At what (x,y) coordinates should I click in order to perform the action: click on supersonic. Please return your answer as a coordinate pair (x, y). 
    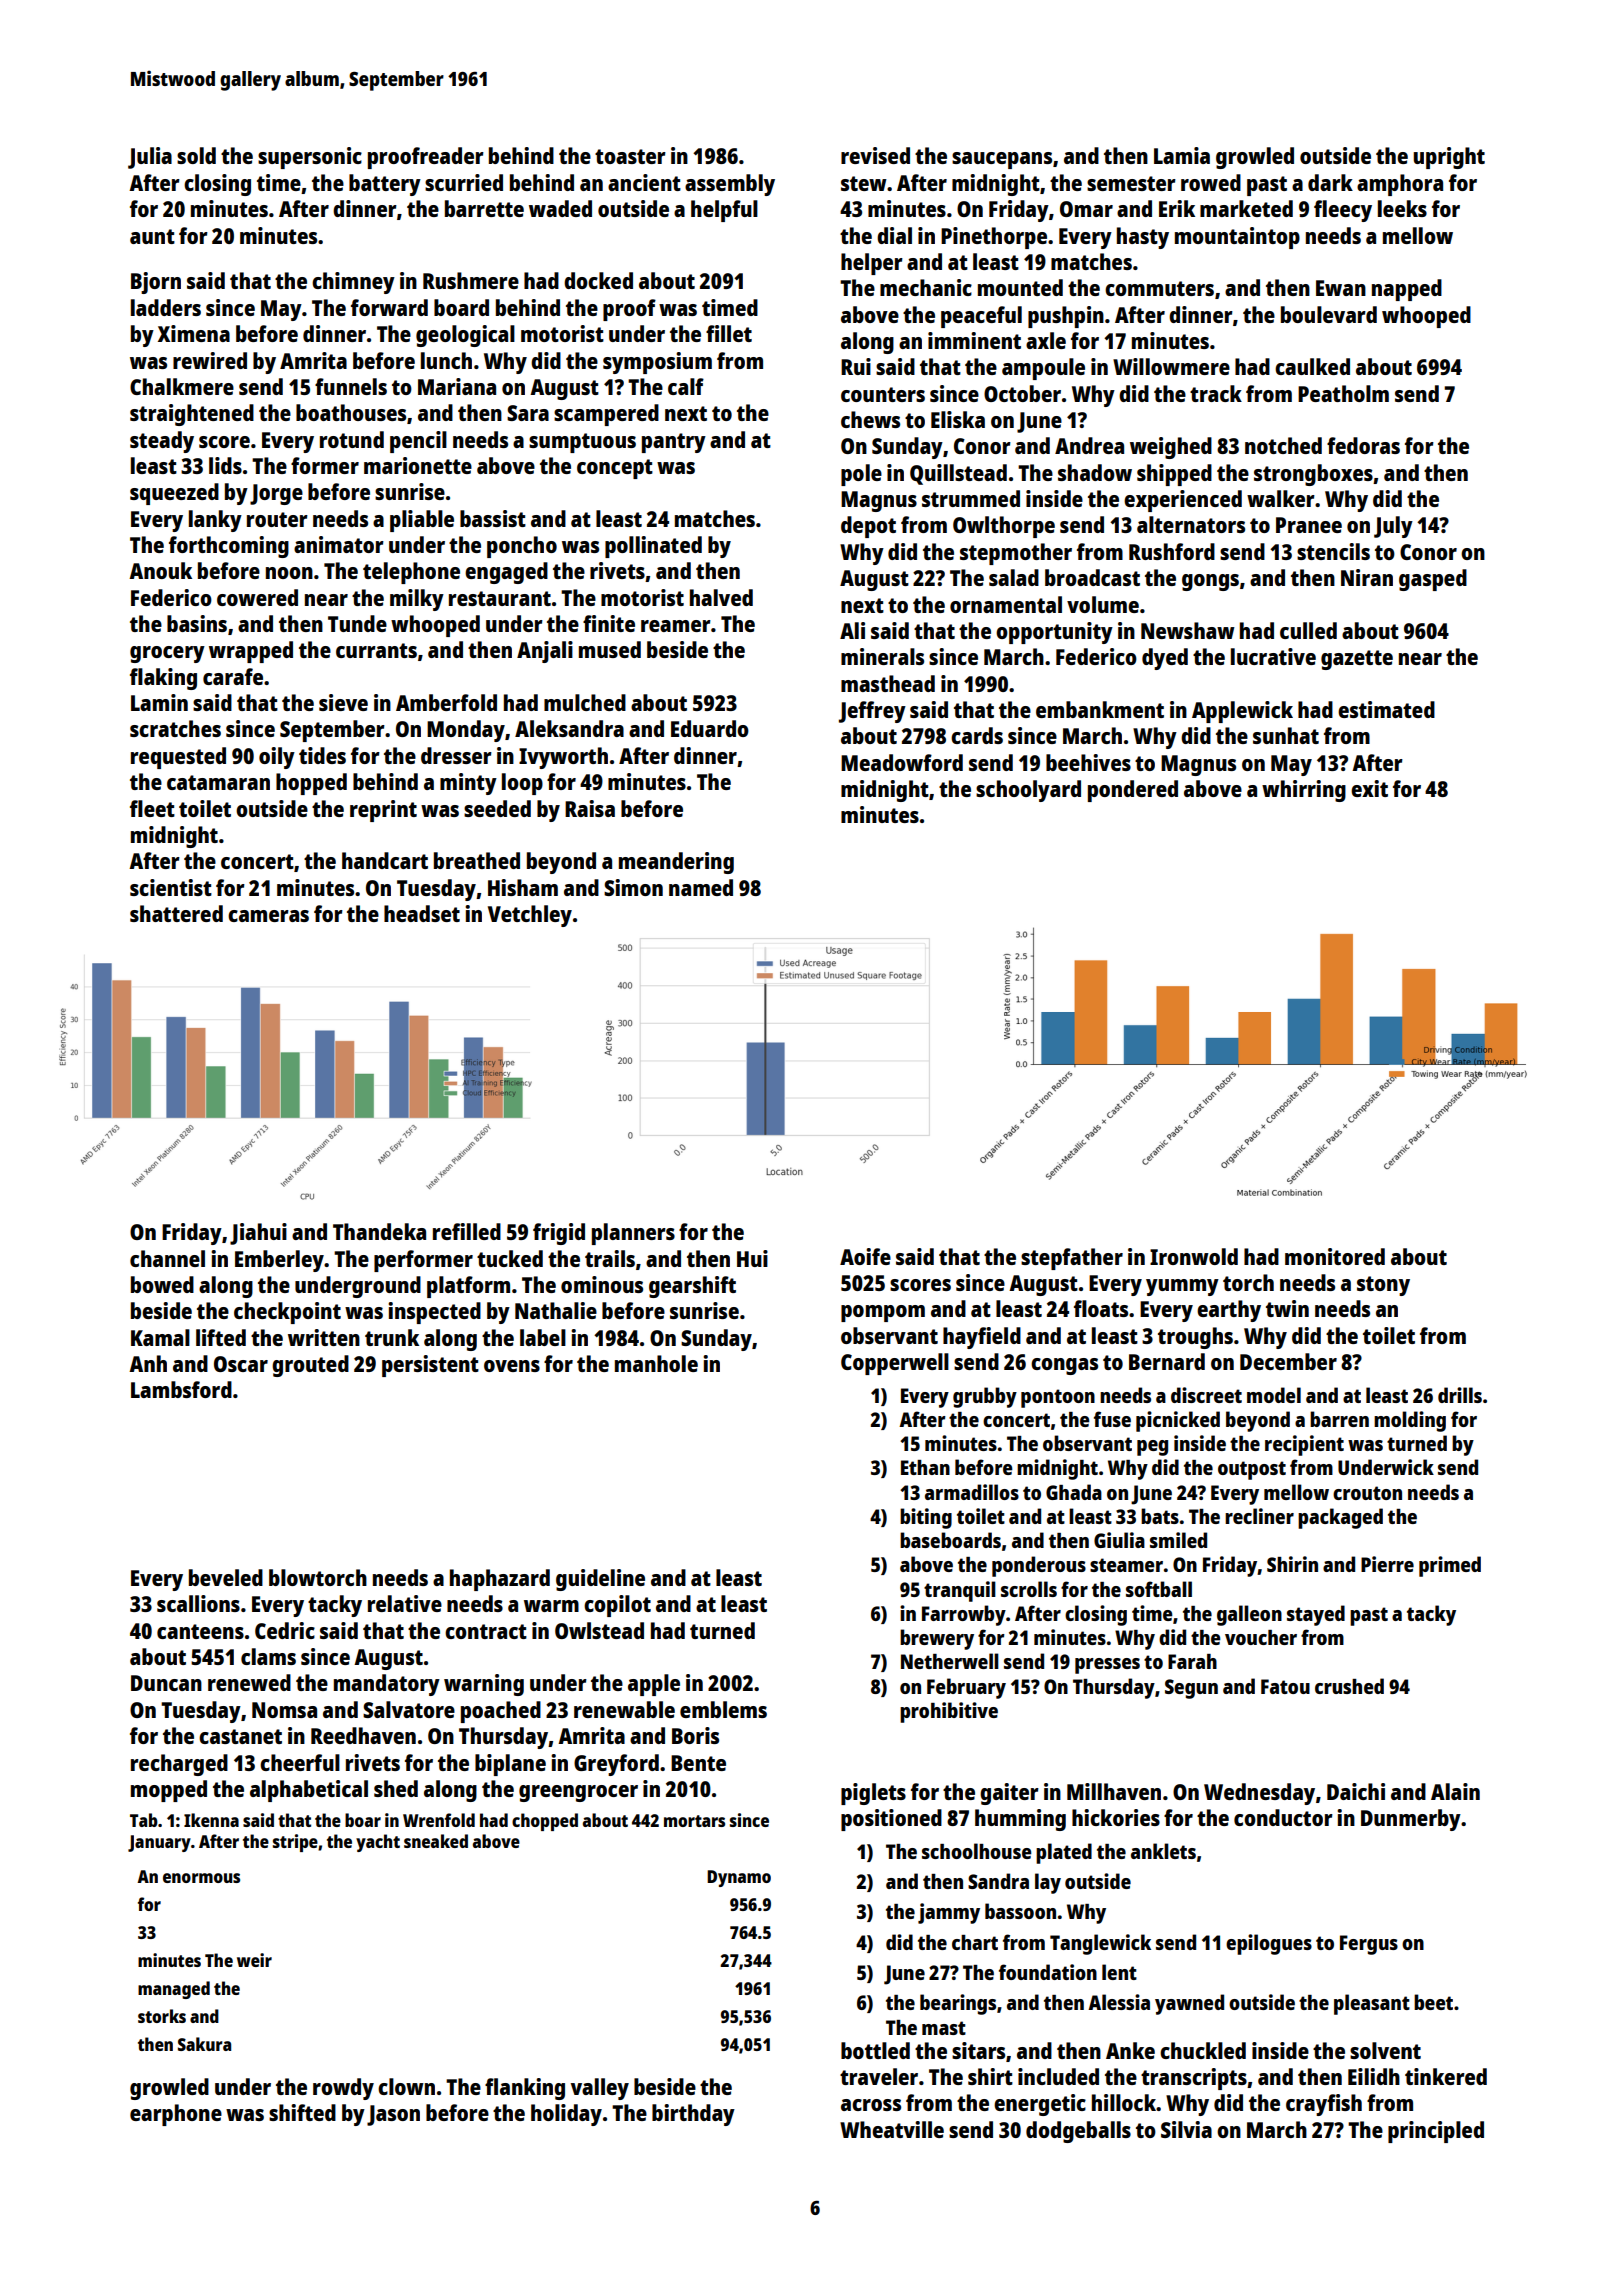
    Looking at the image, I should click on (310, 158).
